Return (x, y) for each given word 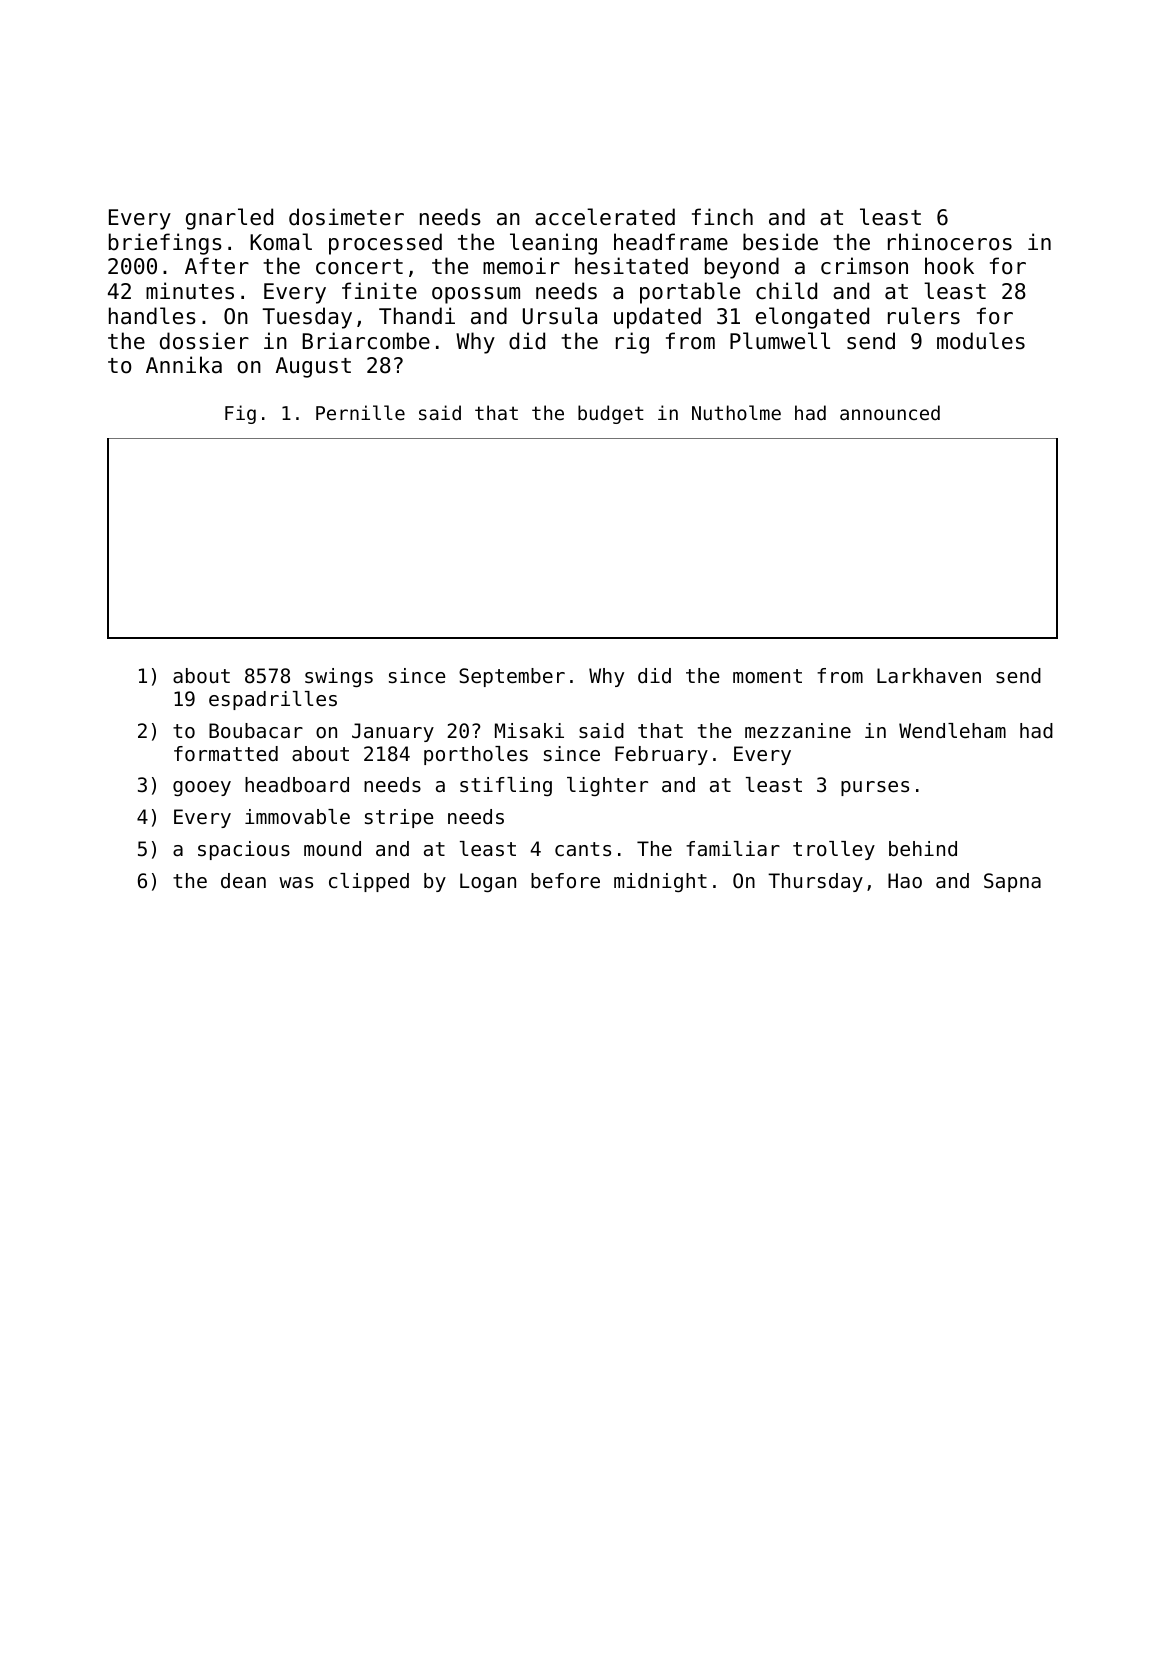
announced (890, 412)
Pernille (360, 412)
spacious (244, 850)
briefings (165, 244)
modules (981, 341)
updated (657, 318)
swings (339, 677)
